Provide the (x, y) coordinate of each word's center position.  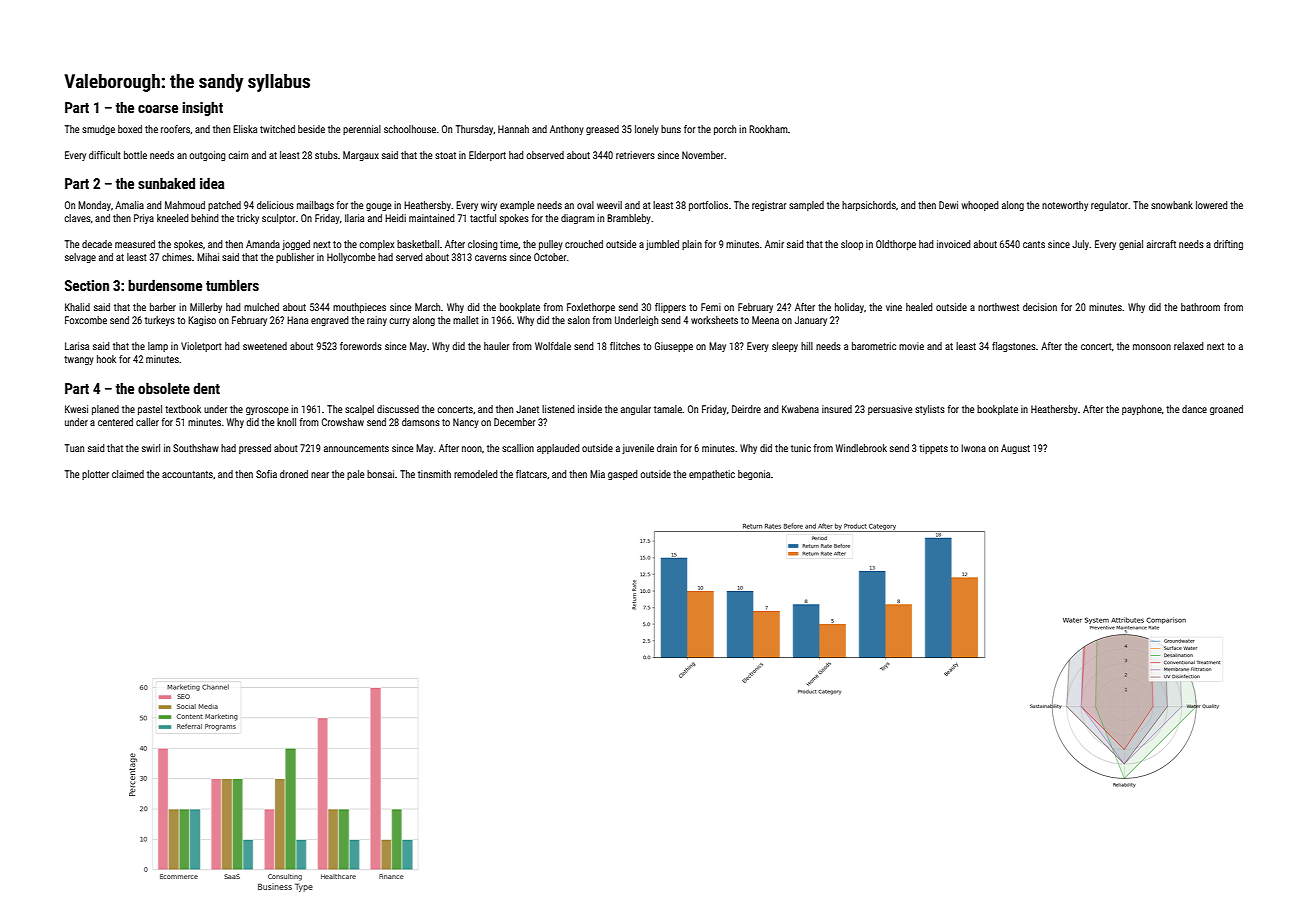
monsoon (1152, 347)
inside (590, 409)
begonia (754, 475)
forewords (361, 346)
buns (671, 129)
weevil (609, 205)
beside (311, 129)
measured (135, 244)
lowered (1212, 205)
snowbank (1172, 205)
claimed (128, 474)
